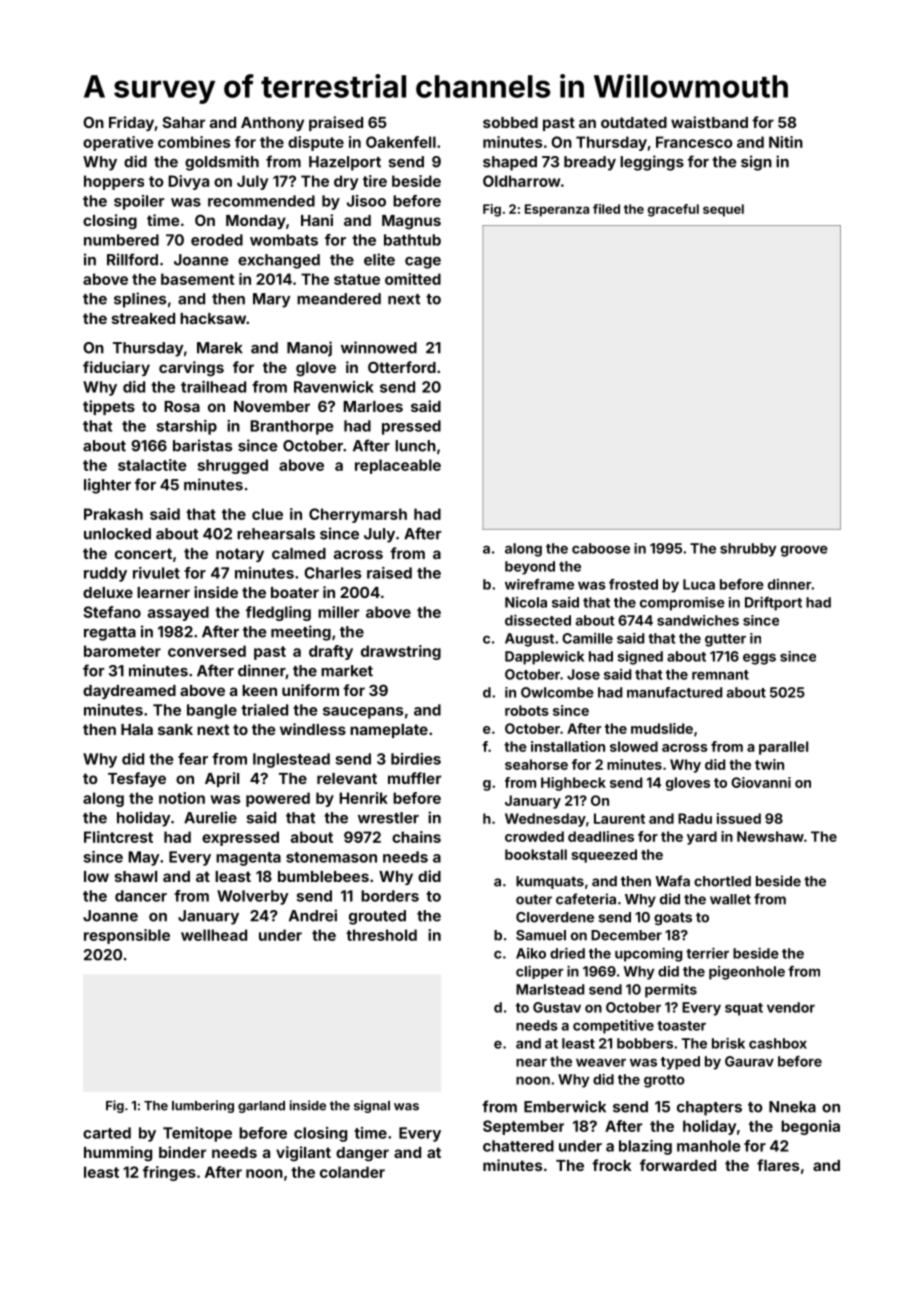 Image resolution: width=924 pixels, height=1314 pixels. Describe the element at coordinates (773, 603) in the screenshot. I see `Driftport` at that location.
